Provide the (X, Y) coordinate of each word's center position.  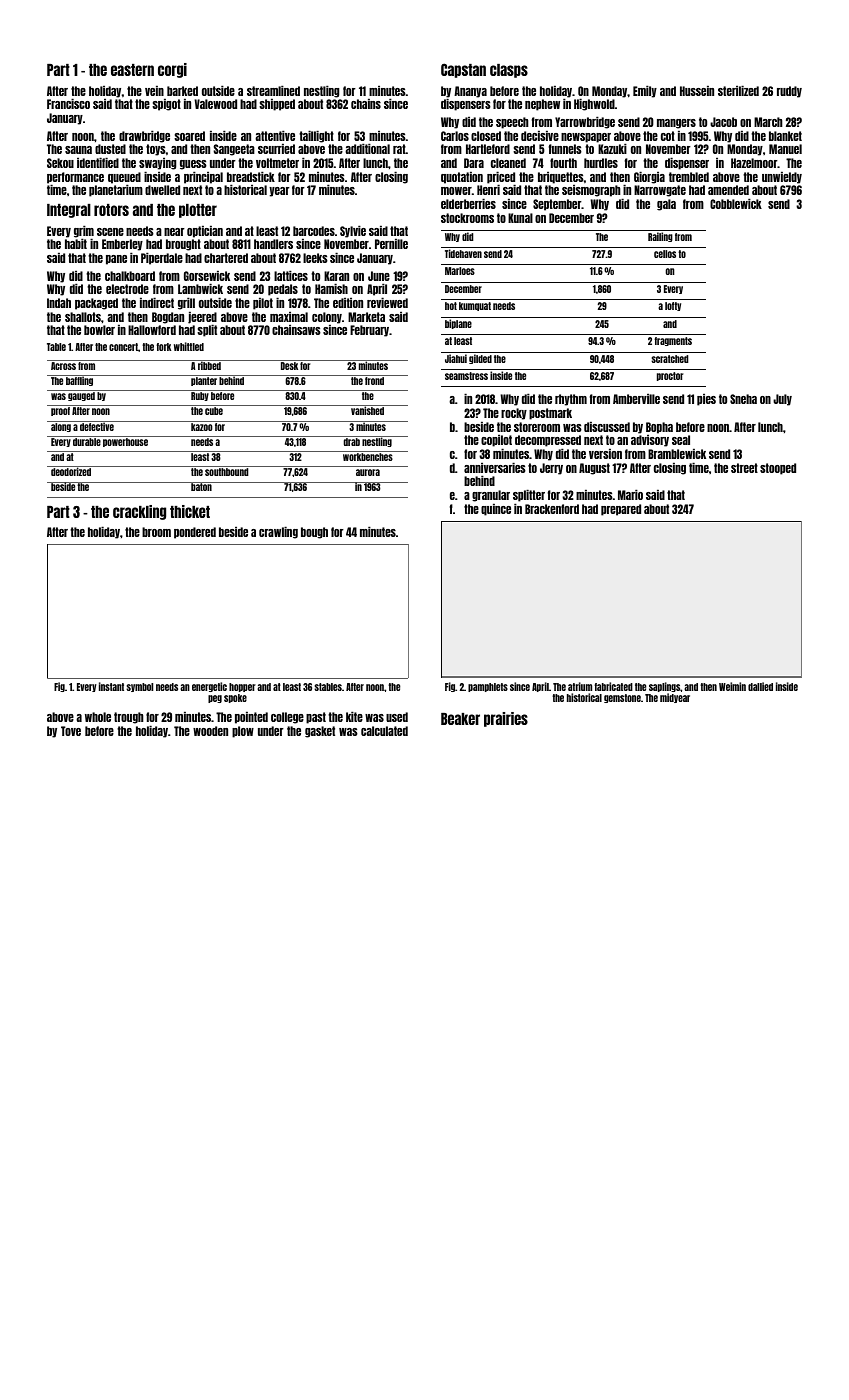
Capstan (463, 70)
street (744, 468)
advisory (650, 440)
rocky (514, 414)
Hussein (697, 90)
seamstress (466, 376)
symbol (139, 687)
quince (496, 509)
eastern (132, 70)
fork (163, 347)
